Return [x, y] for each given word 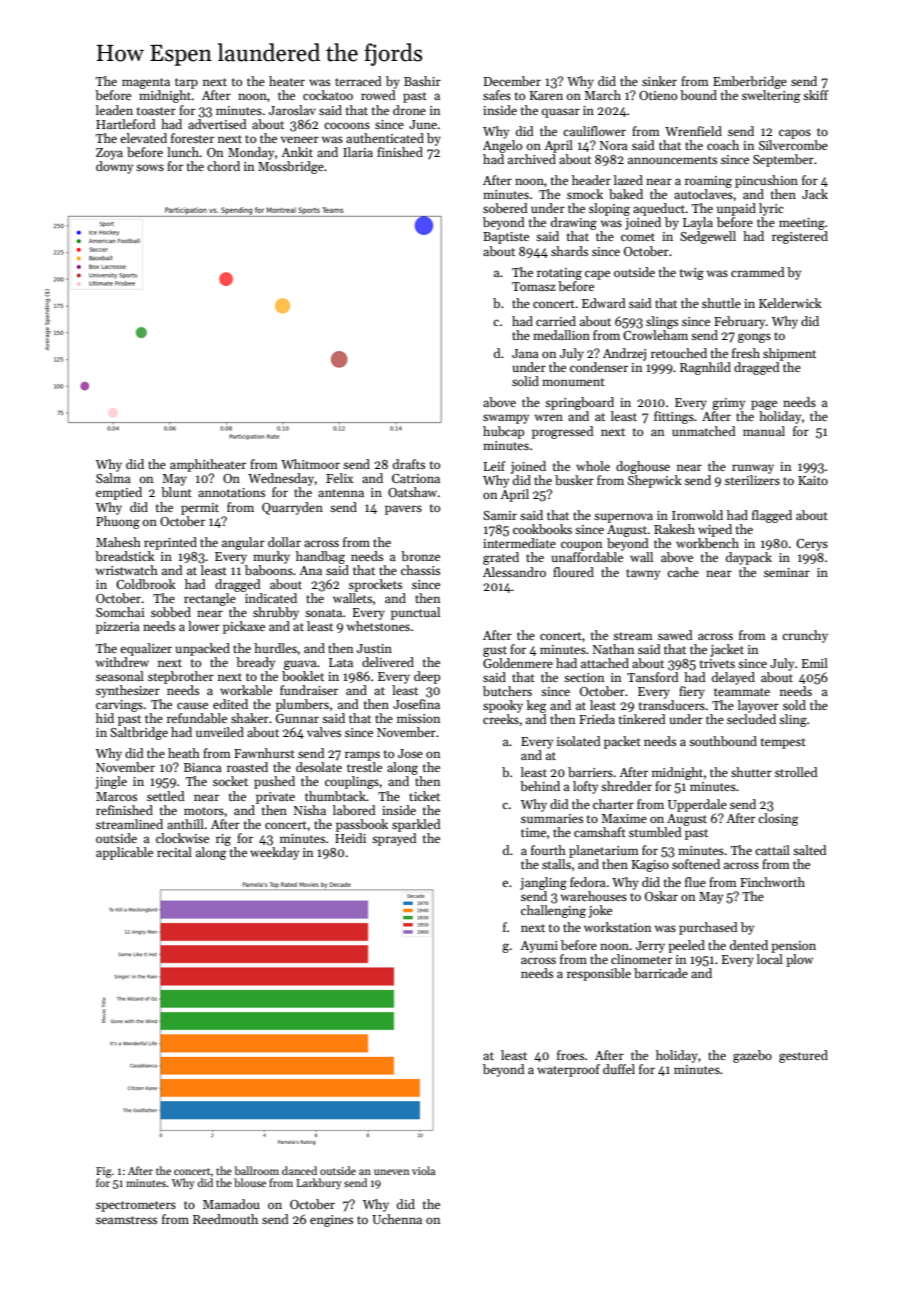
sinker [659, 81]
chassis [420, 570]
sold [794, 705]
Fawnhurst [264, 753]
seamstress [126, 1220]
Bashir [422, 81]
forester [192, 138]
